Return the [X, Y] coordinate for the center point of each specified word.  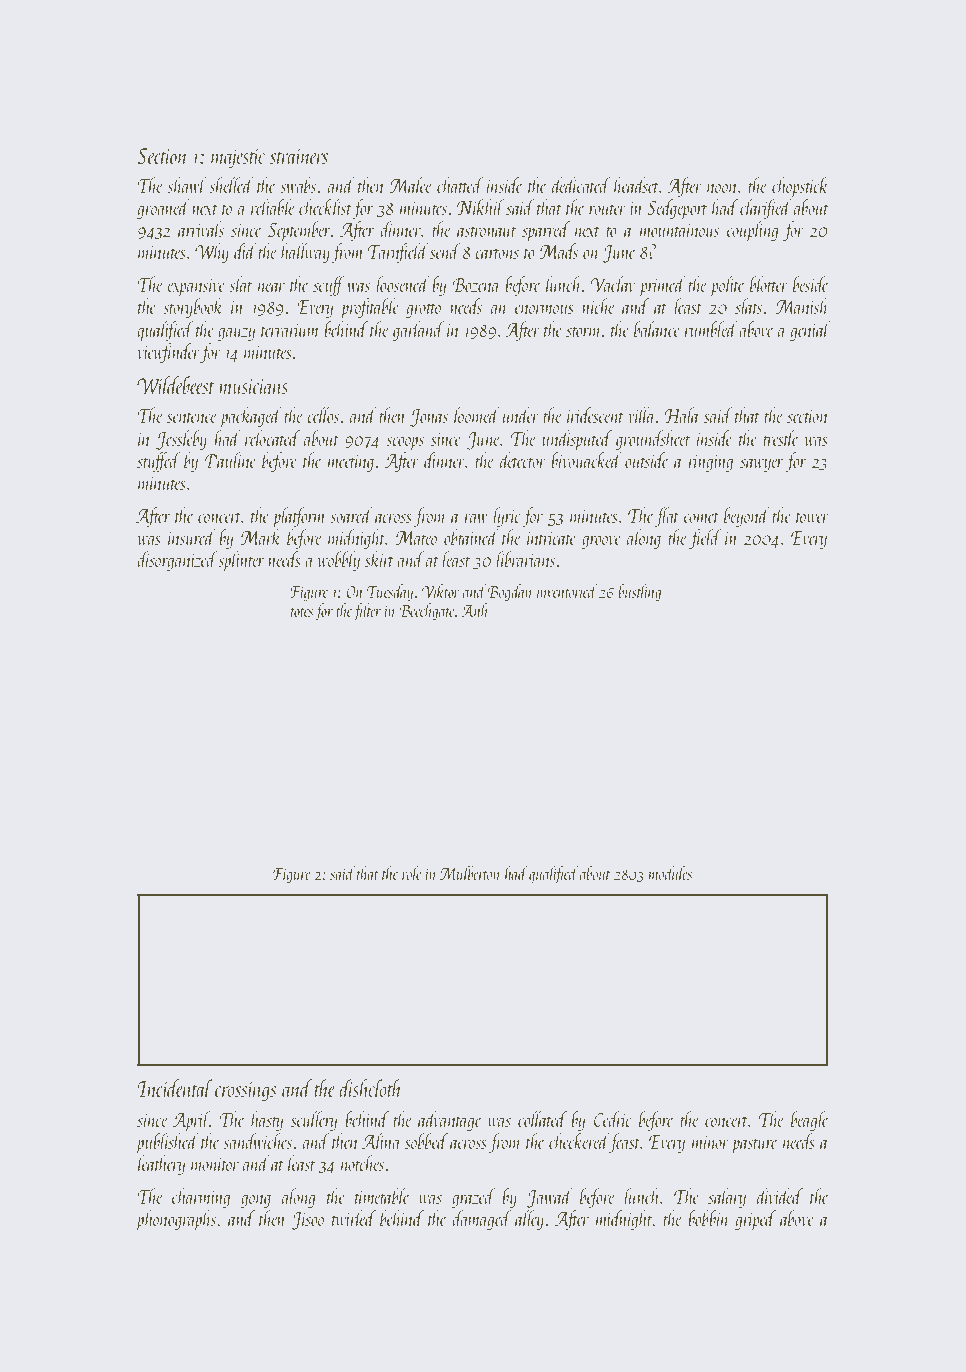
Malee [410, 185]
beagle [810, 1121]
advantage [450, 1121]
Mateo [416, 538]
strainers [299, 156]
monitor [215, 1164]
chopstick [800, 187]
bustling [639, 593]
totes [302, 612]
